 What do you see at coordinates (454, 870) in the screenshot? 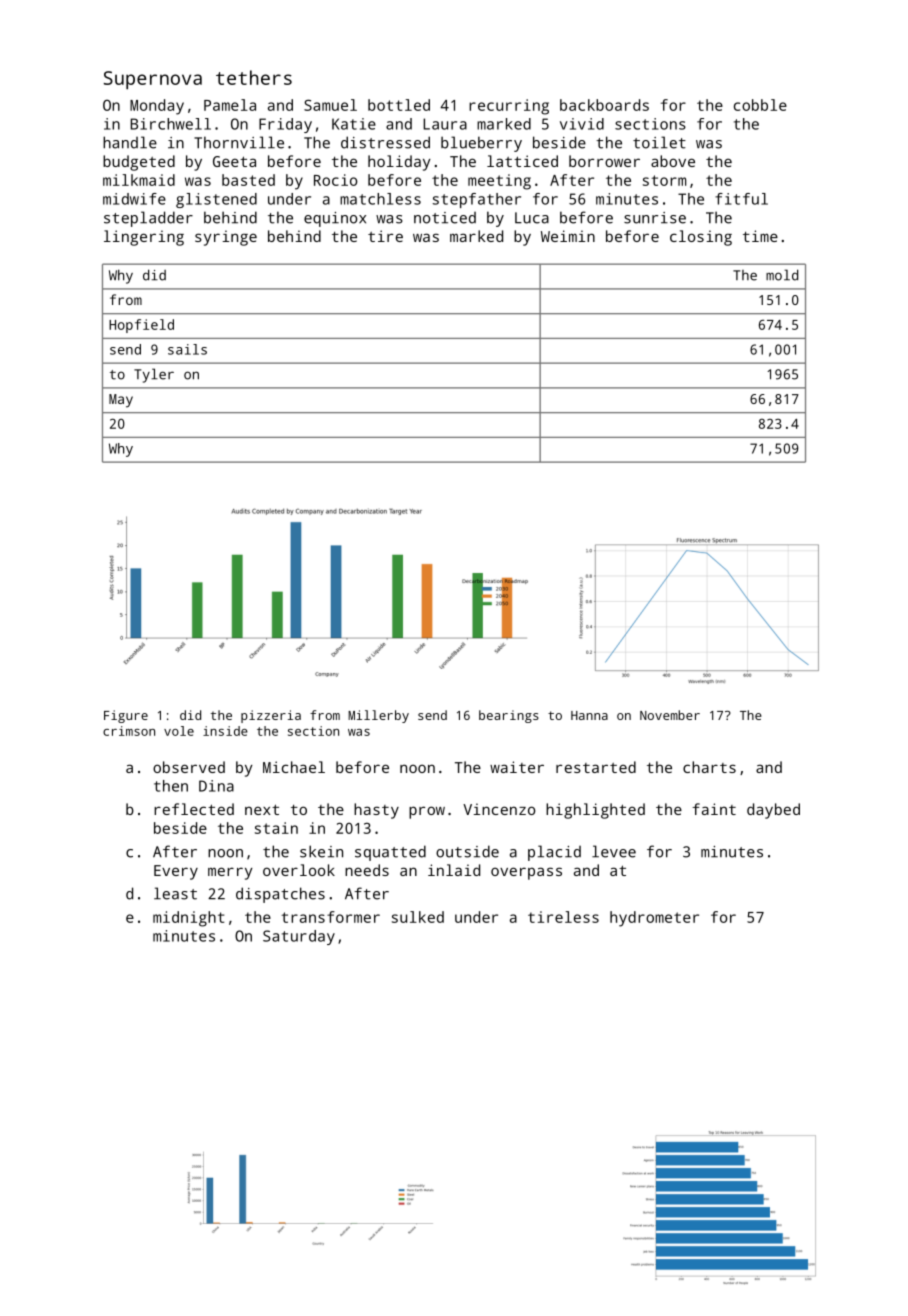
I see `inlaid` at bounding box center [454, 870].
